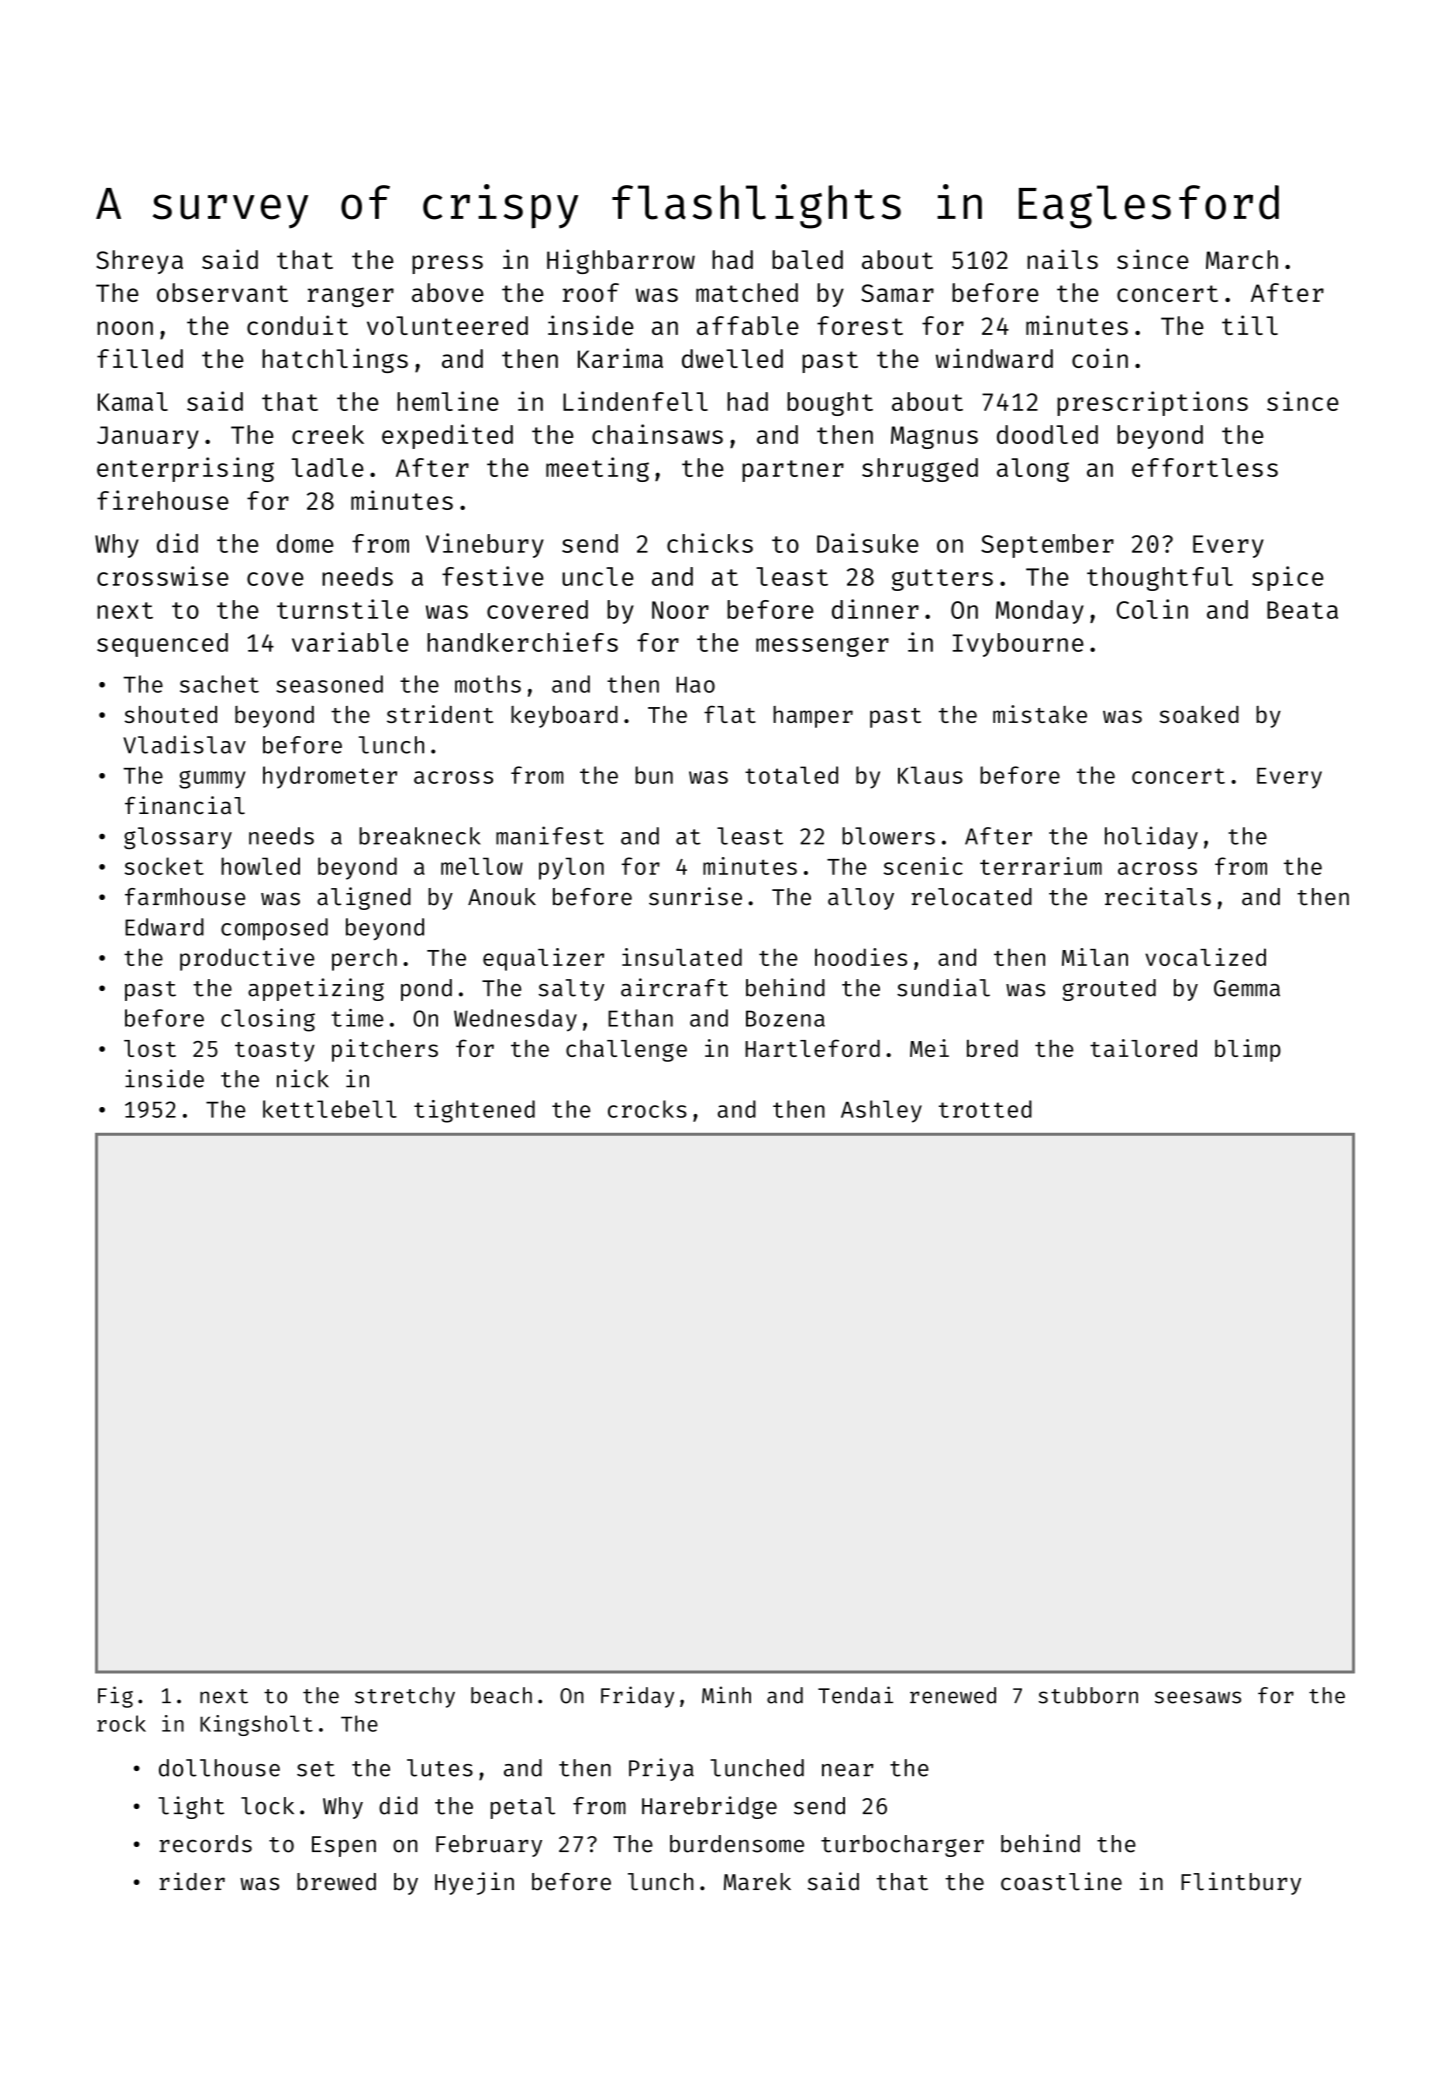 The height and width of the screenshot is (2100, 1450). What do you see at coordinates (1241, 1883) in the screenshot?
I see `Flintbury` at bounding box center [1241, 1883].
